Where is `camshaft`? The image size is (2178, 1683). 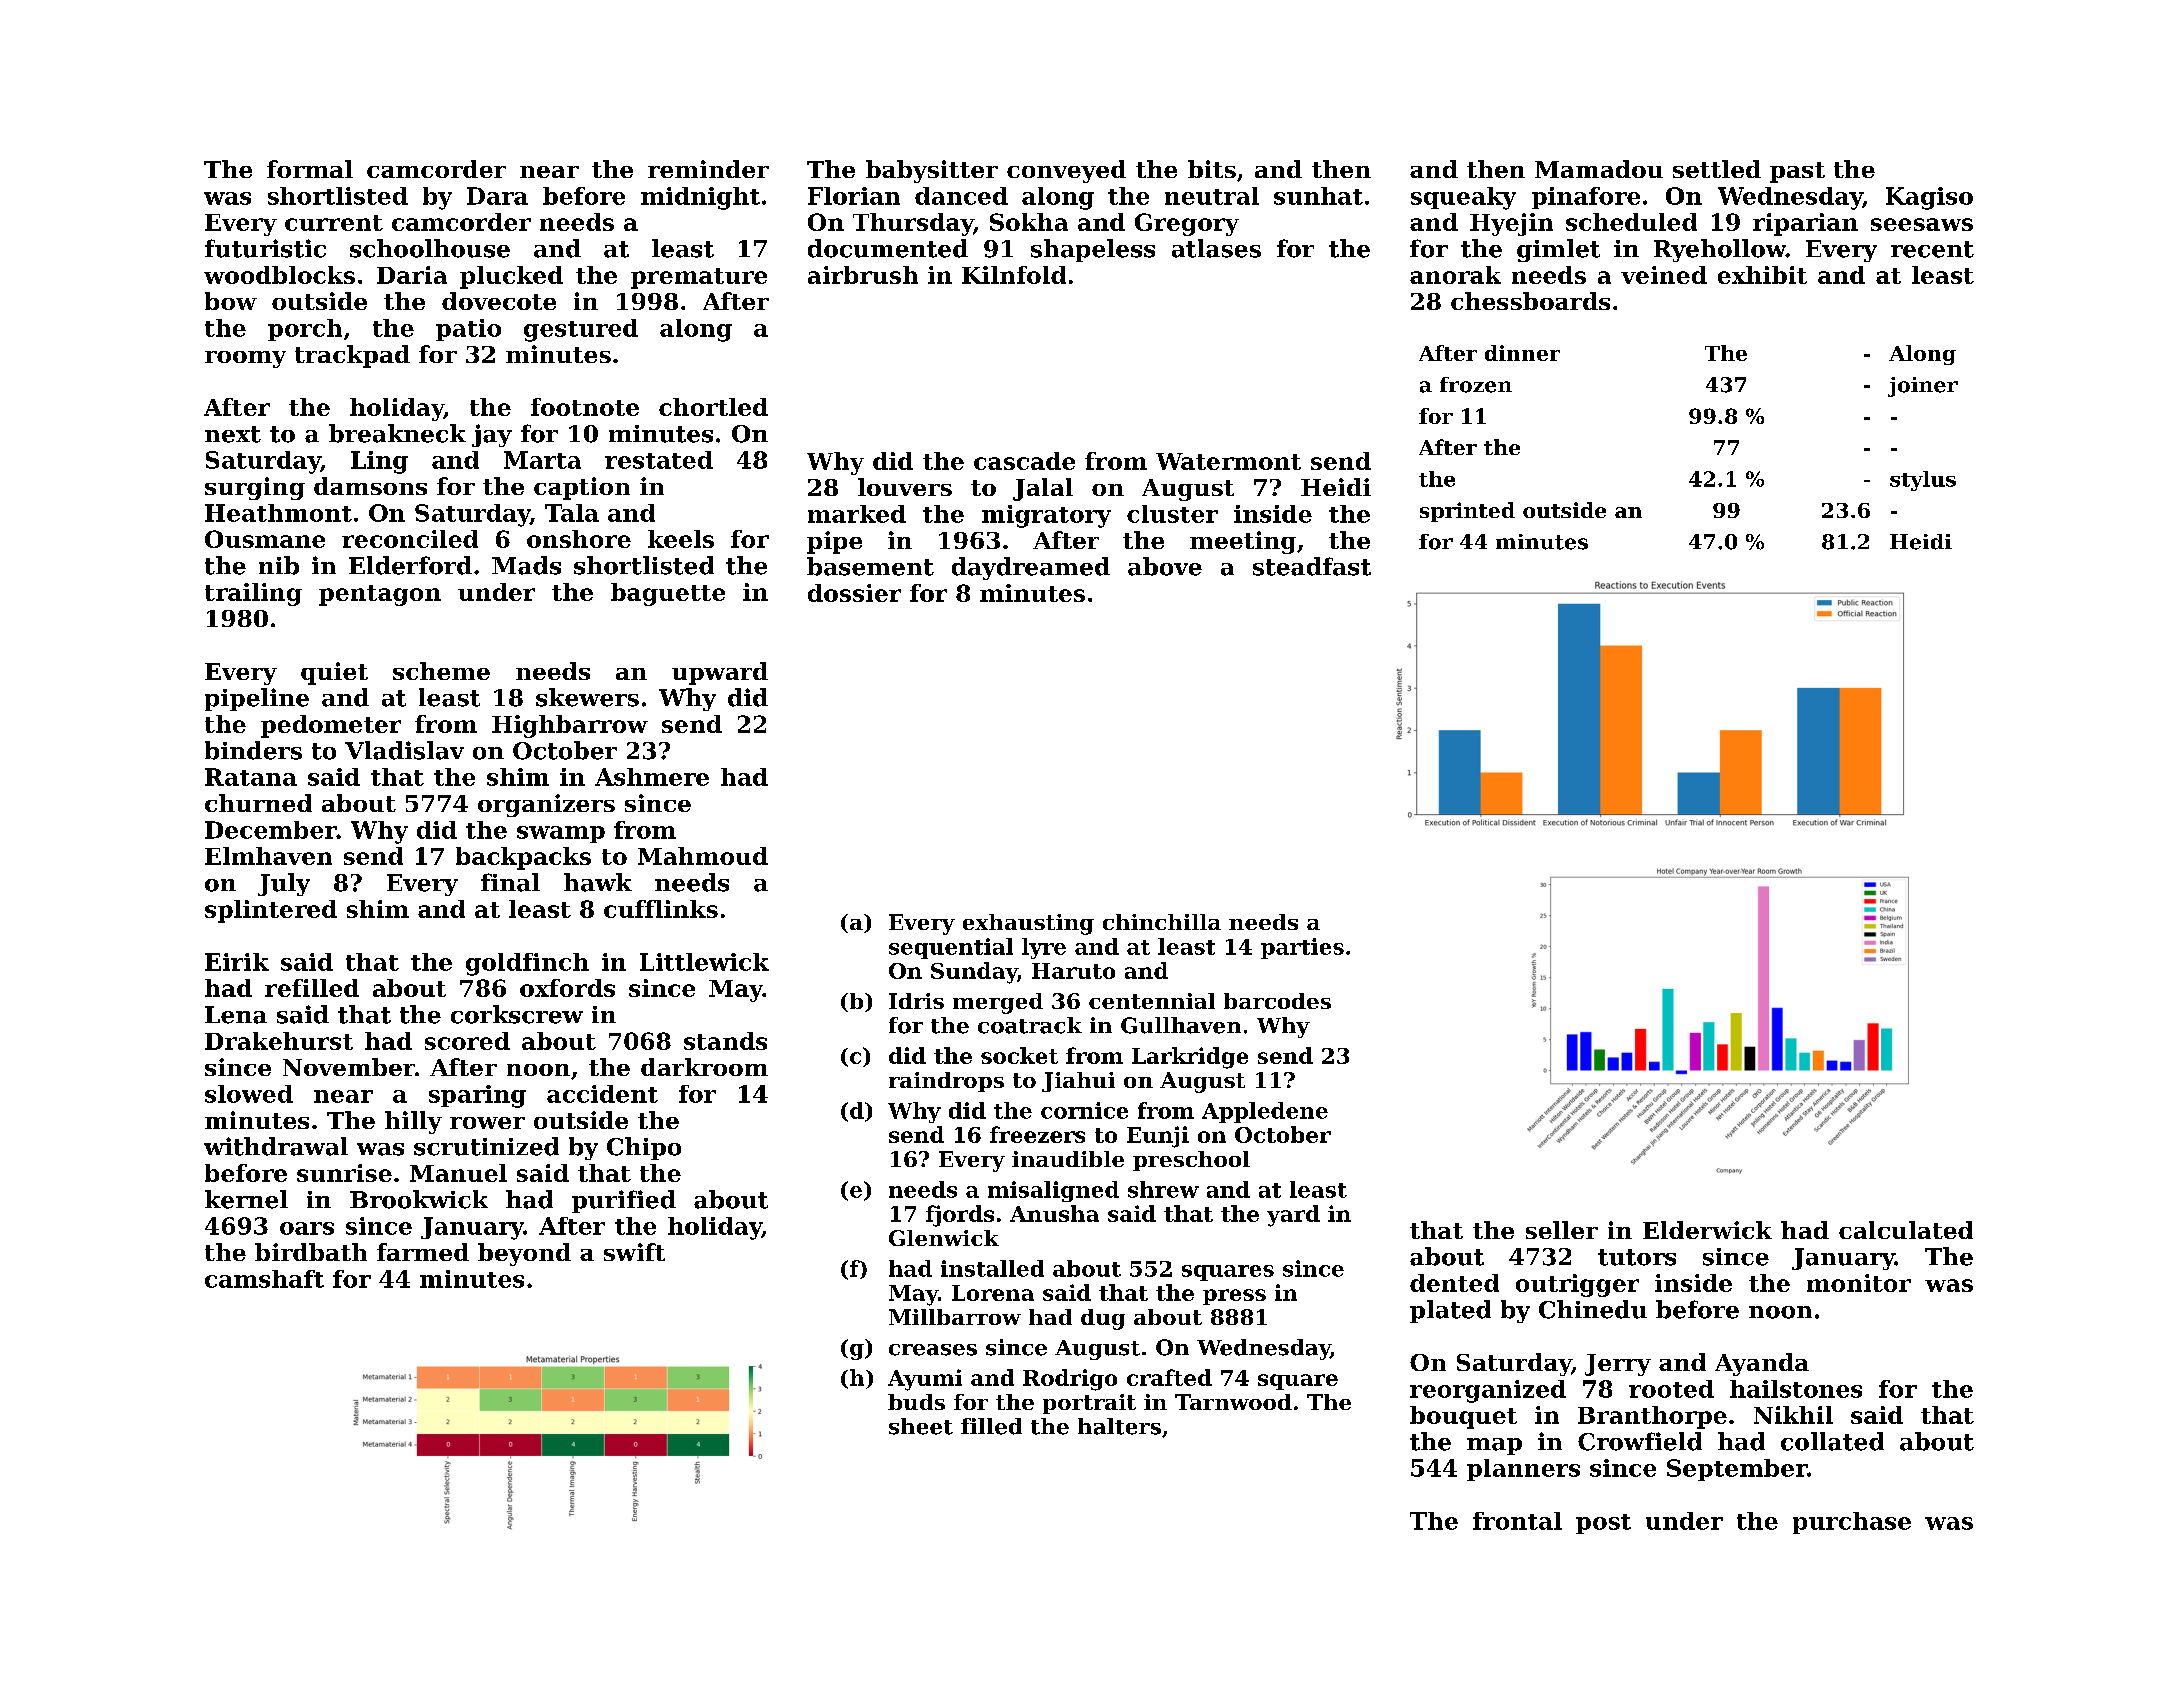
camshaft is located at coordinates (264, 1279).
